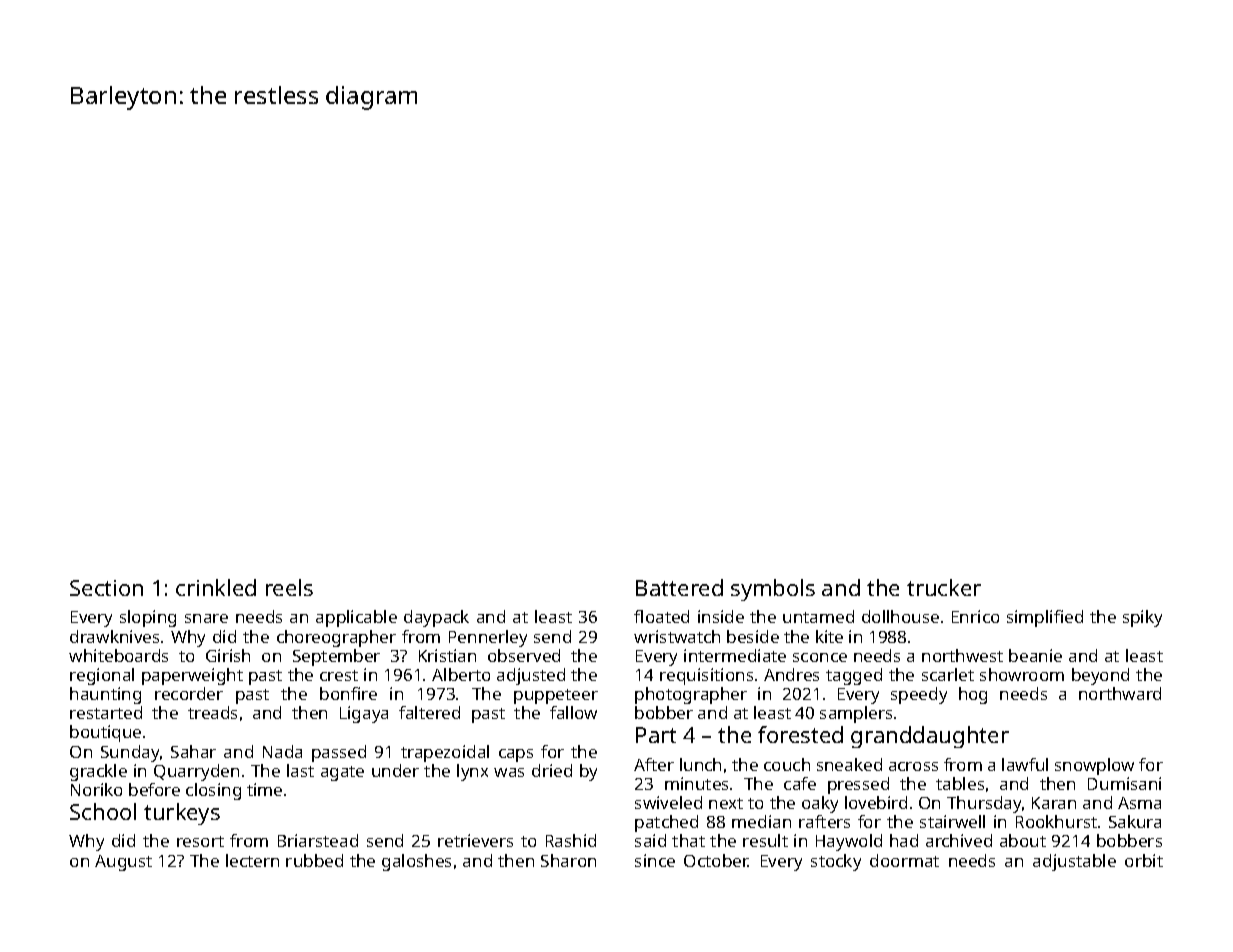 Image resolution: width=1233 pixels, height=952 pixels. What do you see at coordinates (106, 588) in the image?
I see `Section` at bounding box center [106, 588].
